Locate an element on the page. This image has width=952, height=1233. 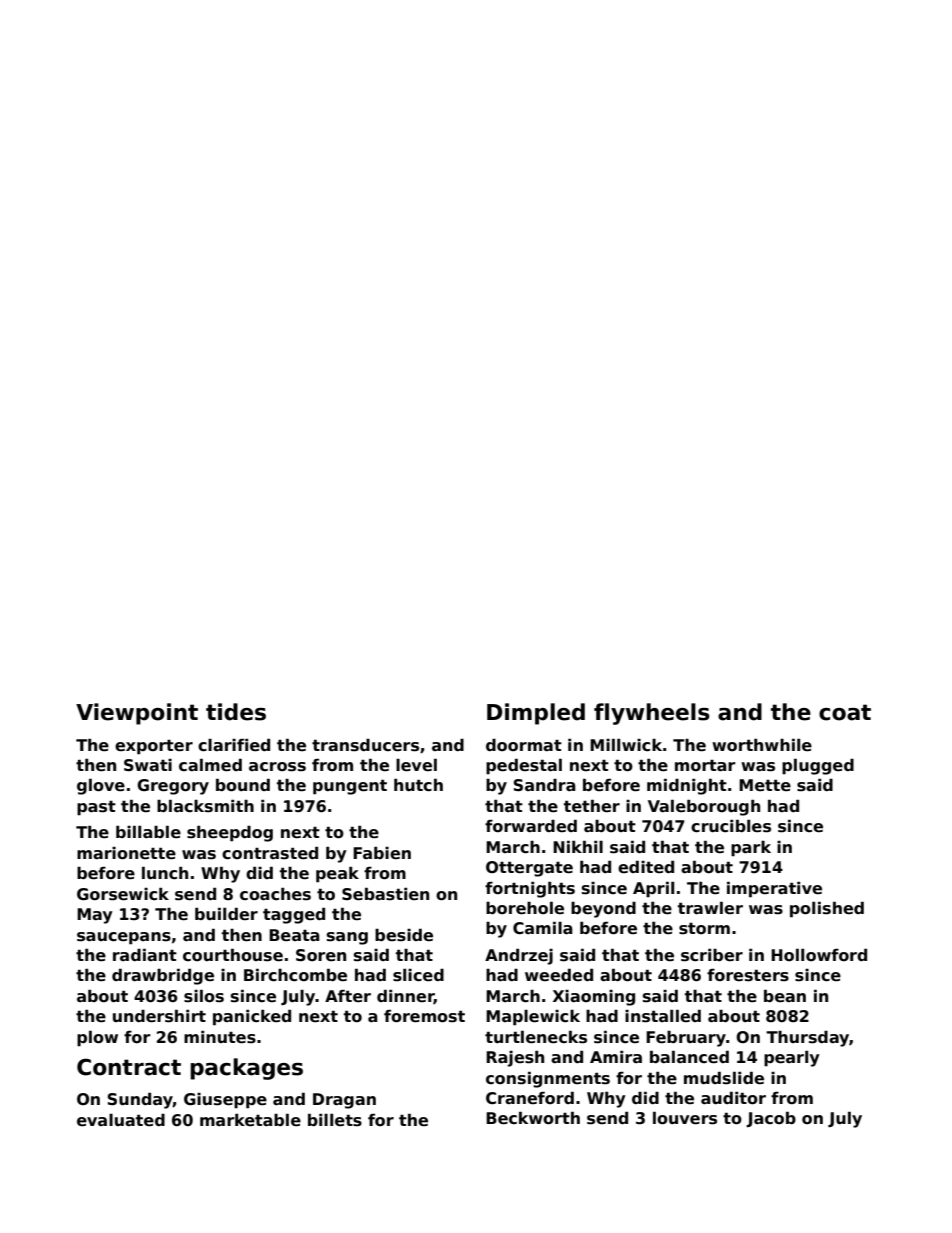
Beckworth is located at coordinates (533, 1118).
